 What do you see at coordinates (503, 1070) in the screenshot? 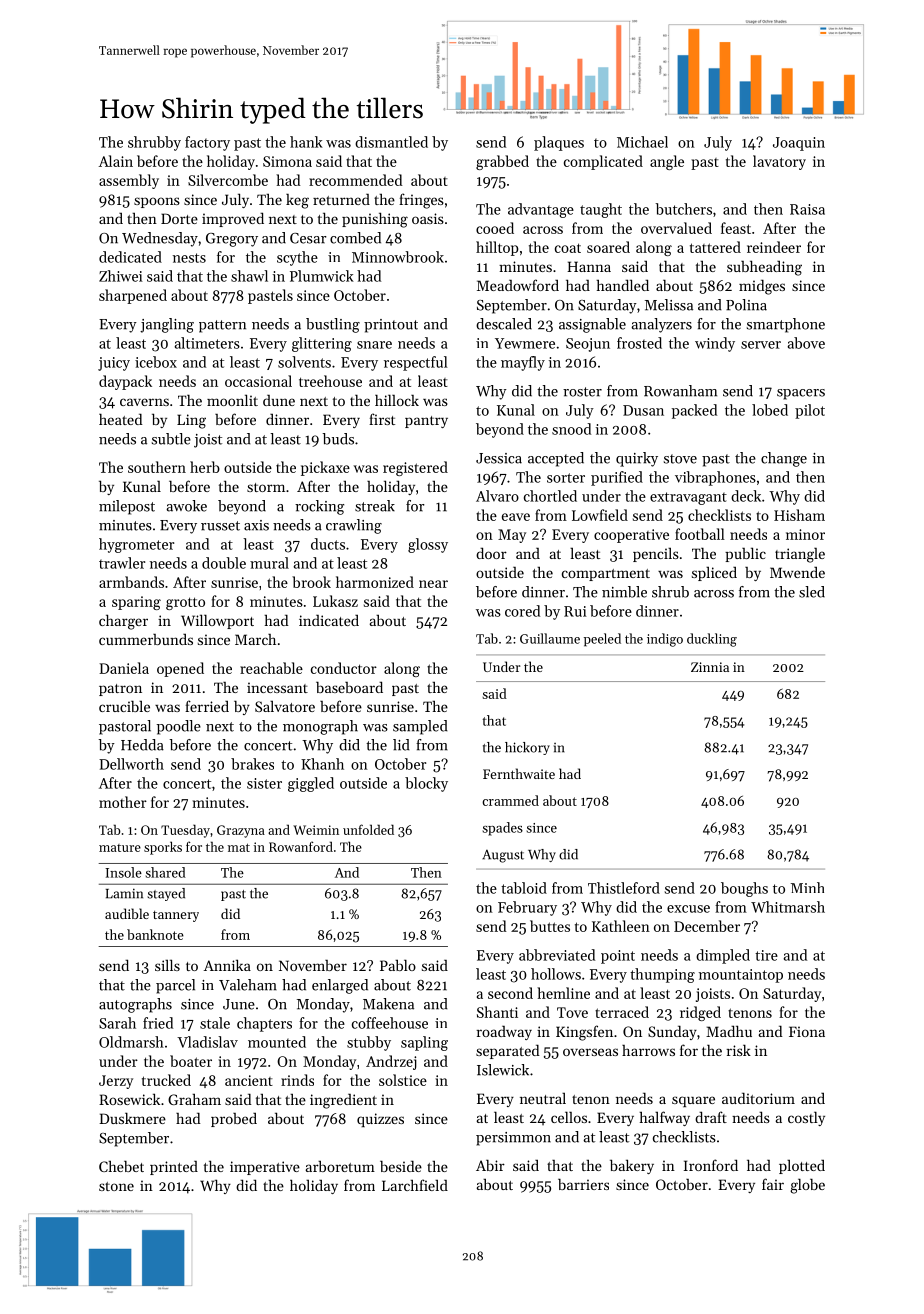
I see `Islewick` at bounding box center [503, 1070].
